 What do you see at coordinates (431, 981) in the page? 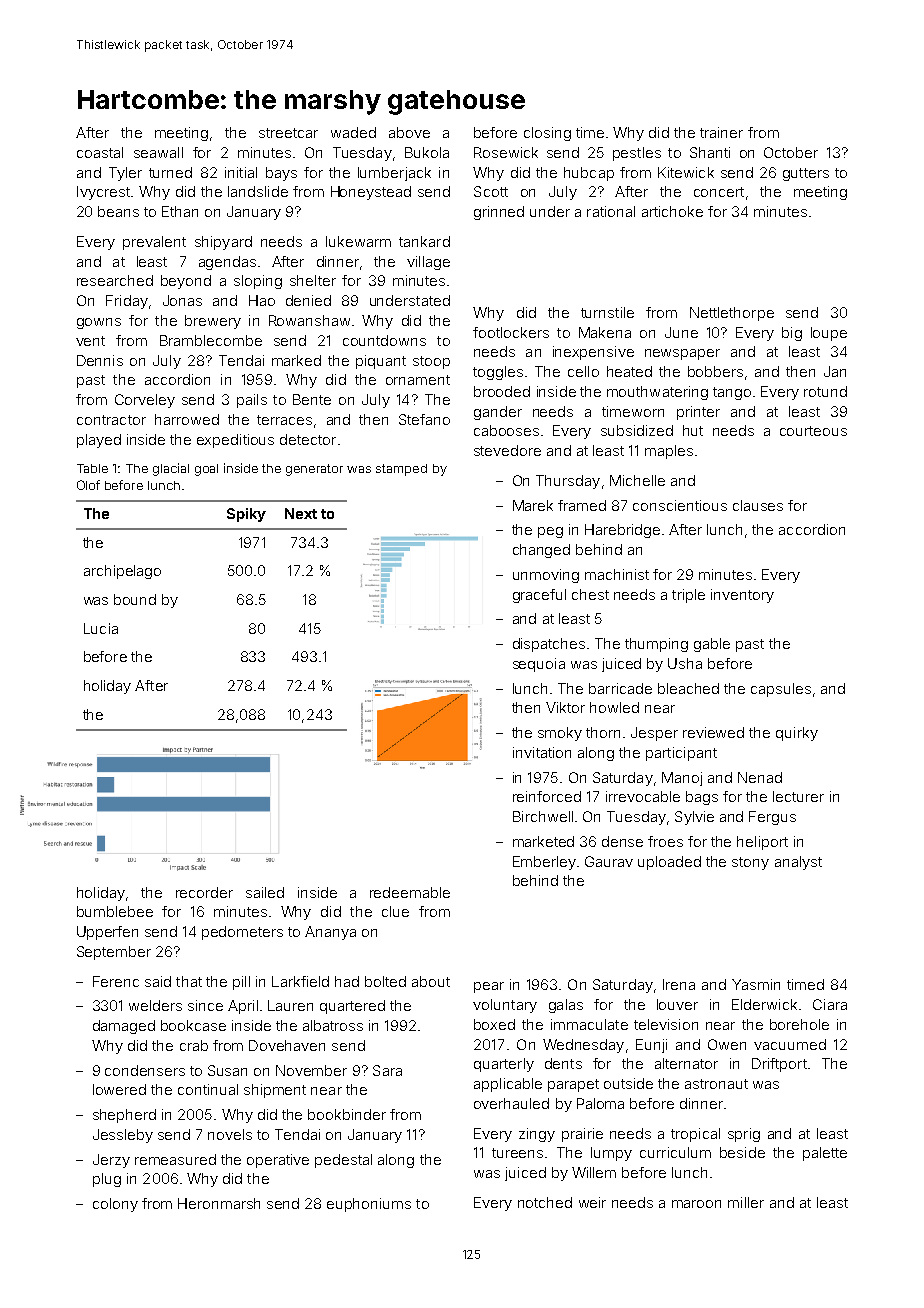
I see `about` at bounding box center [431, 981].
